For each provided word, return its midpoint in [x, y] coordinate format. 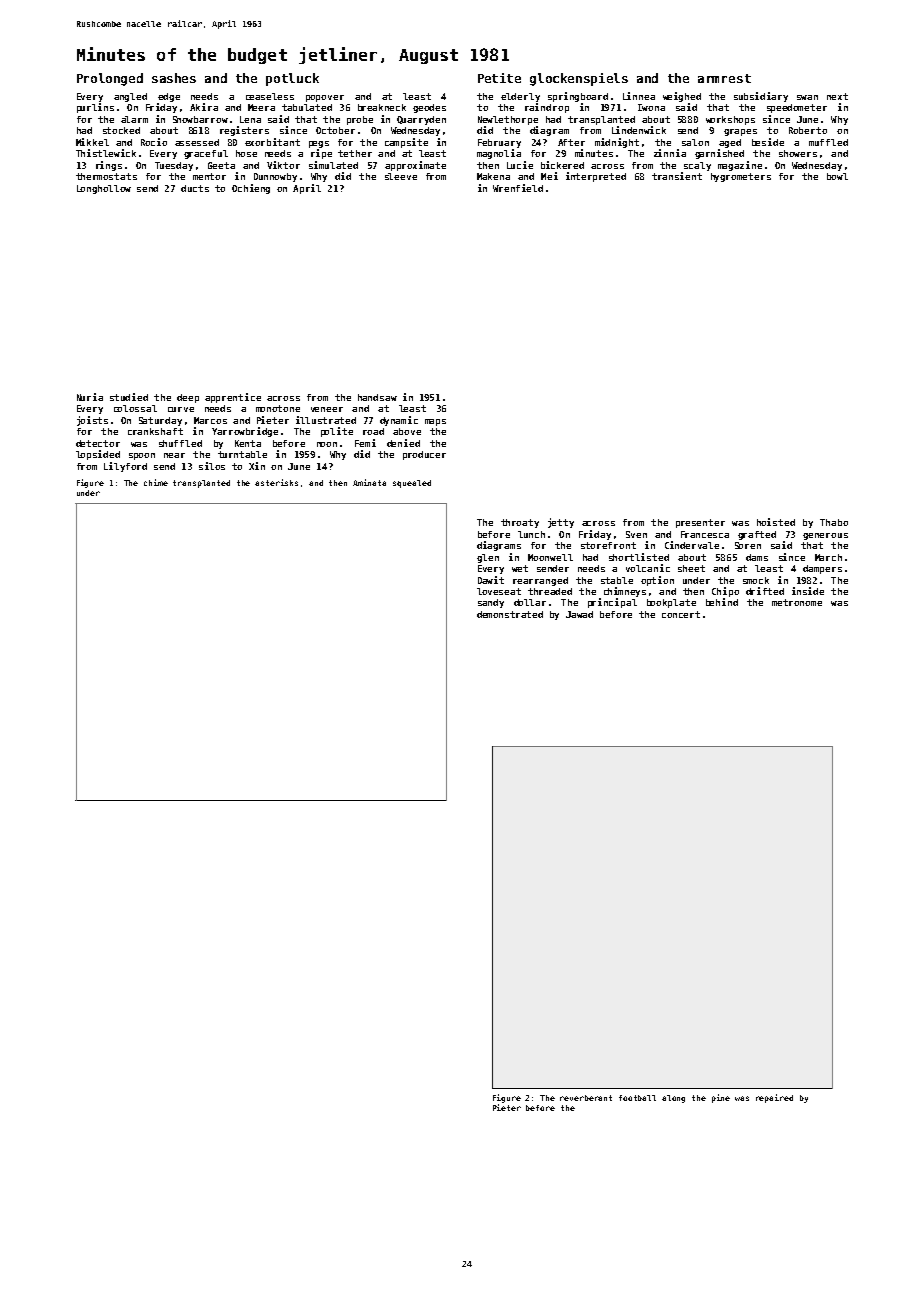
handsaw [377, 397]
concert [681, 614]
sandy [491, 603]
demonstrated [510, 614]
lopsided [98, 455]
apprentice [233, 398]
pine [721, 1098]
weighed [682, 97]
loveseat [499, 591]
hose [246, 153]
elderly [520, 97]
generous [825, 536]
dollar [530, 602]
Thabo [834, 522]
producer [424, 455]
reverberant [586, 1098]
